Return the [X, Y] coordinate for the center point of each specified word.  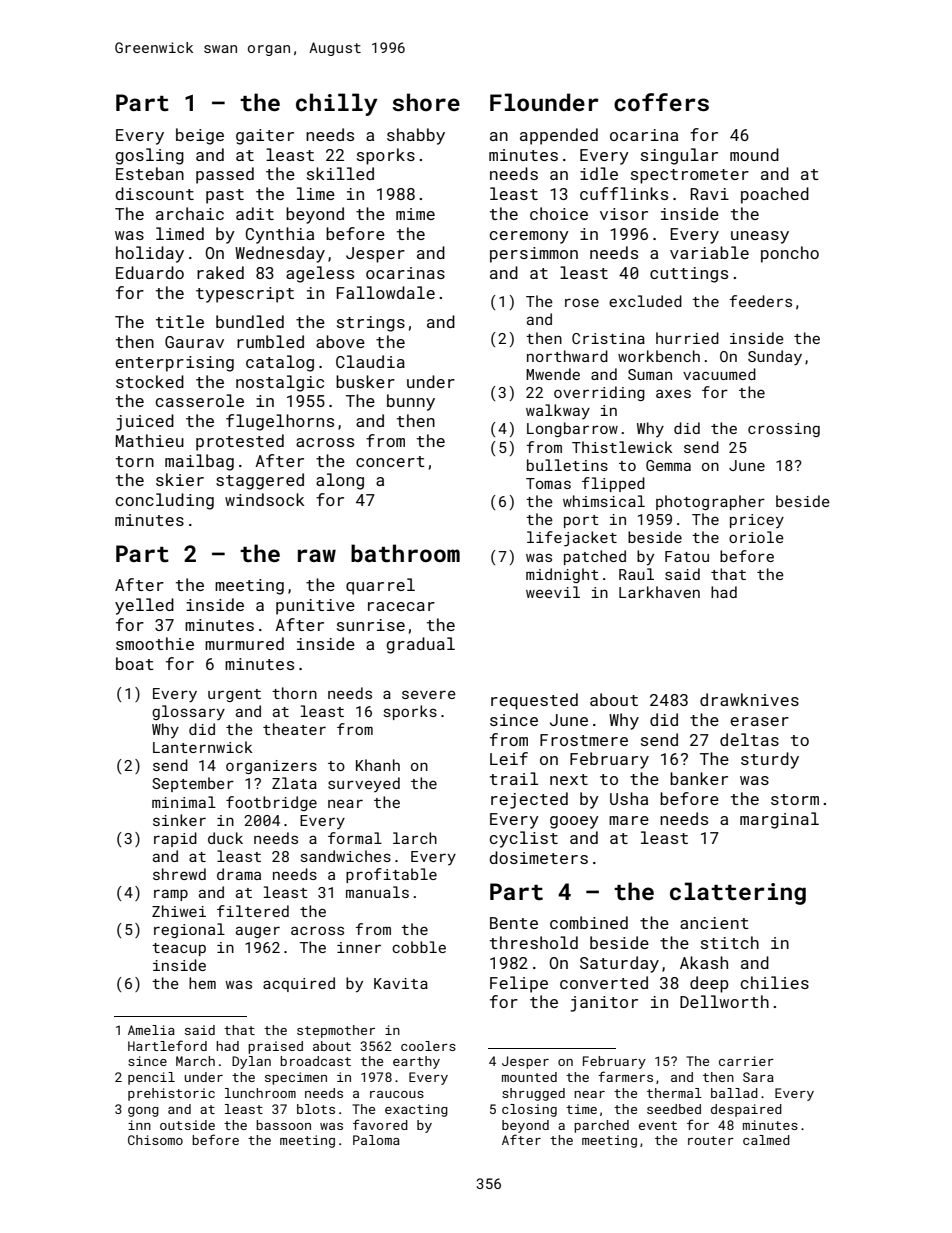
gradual [420, 645]
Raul [636, 574]
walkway [558, 411]
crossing [784, 430]
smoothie [155, 643]
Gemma [668, 465]
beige [200, 136]
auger [258, 932]
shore [426, 102]
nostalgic [280, 383]
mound [754, 154]
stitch [730, 942]
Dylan [251, 1062]
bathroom [405, 553]
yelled [144, 606]
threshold [534, 942]
